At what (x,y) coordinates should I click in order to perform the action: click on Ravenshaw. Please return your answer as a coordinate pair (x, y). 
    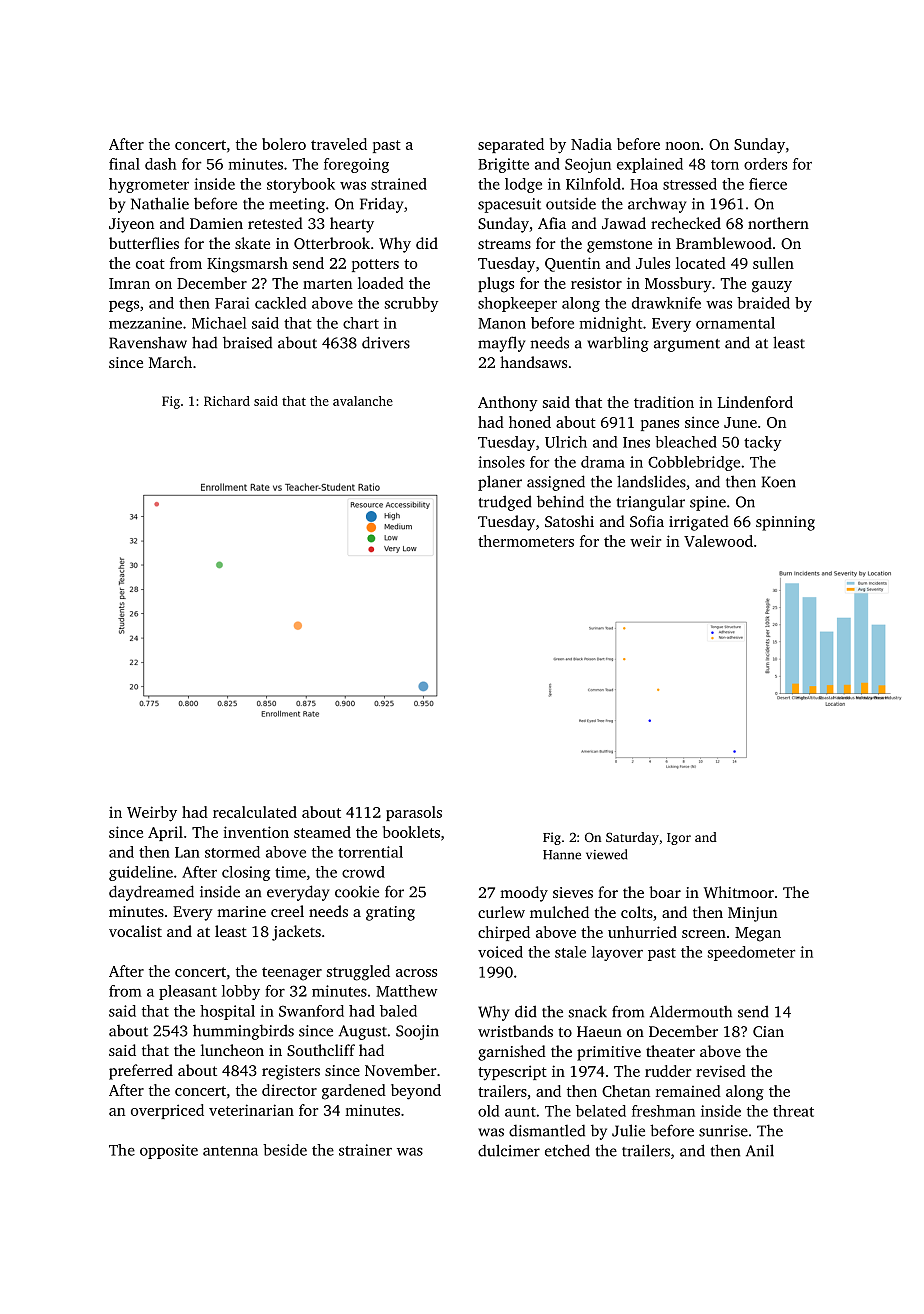
    Looking at the image, I should click on (148, 342).
